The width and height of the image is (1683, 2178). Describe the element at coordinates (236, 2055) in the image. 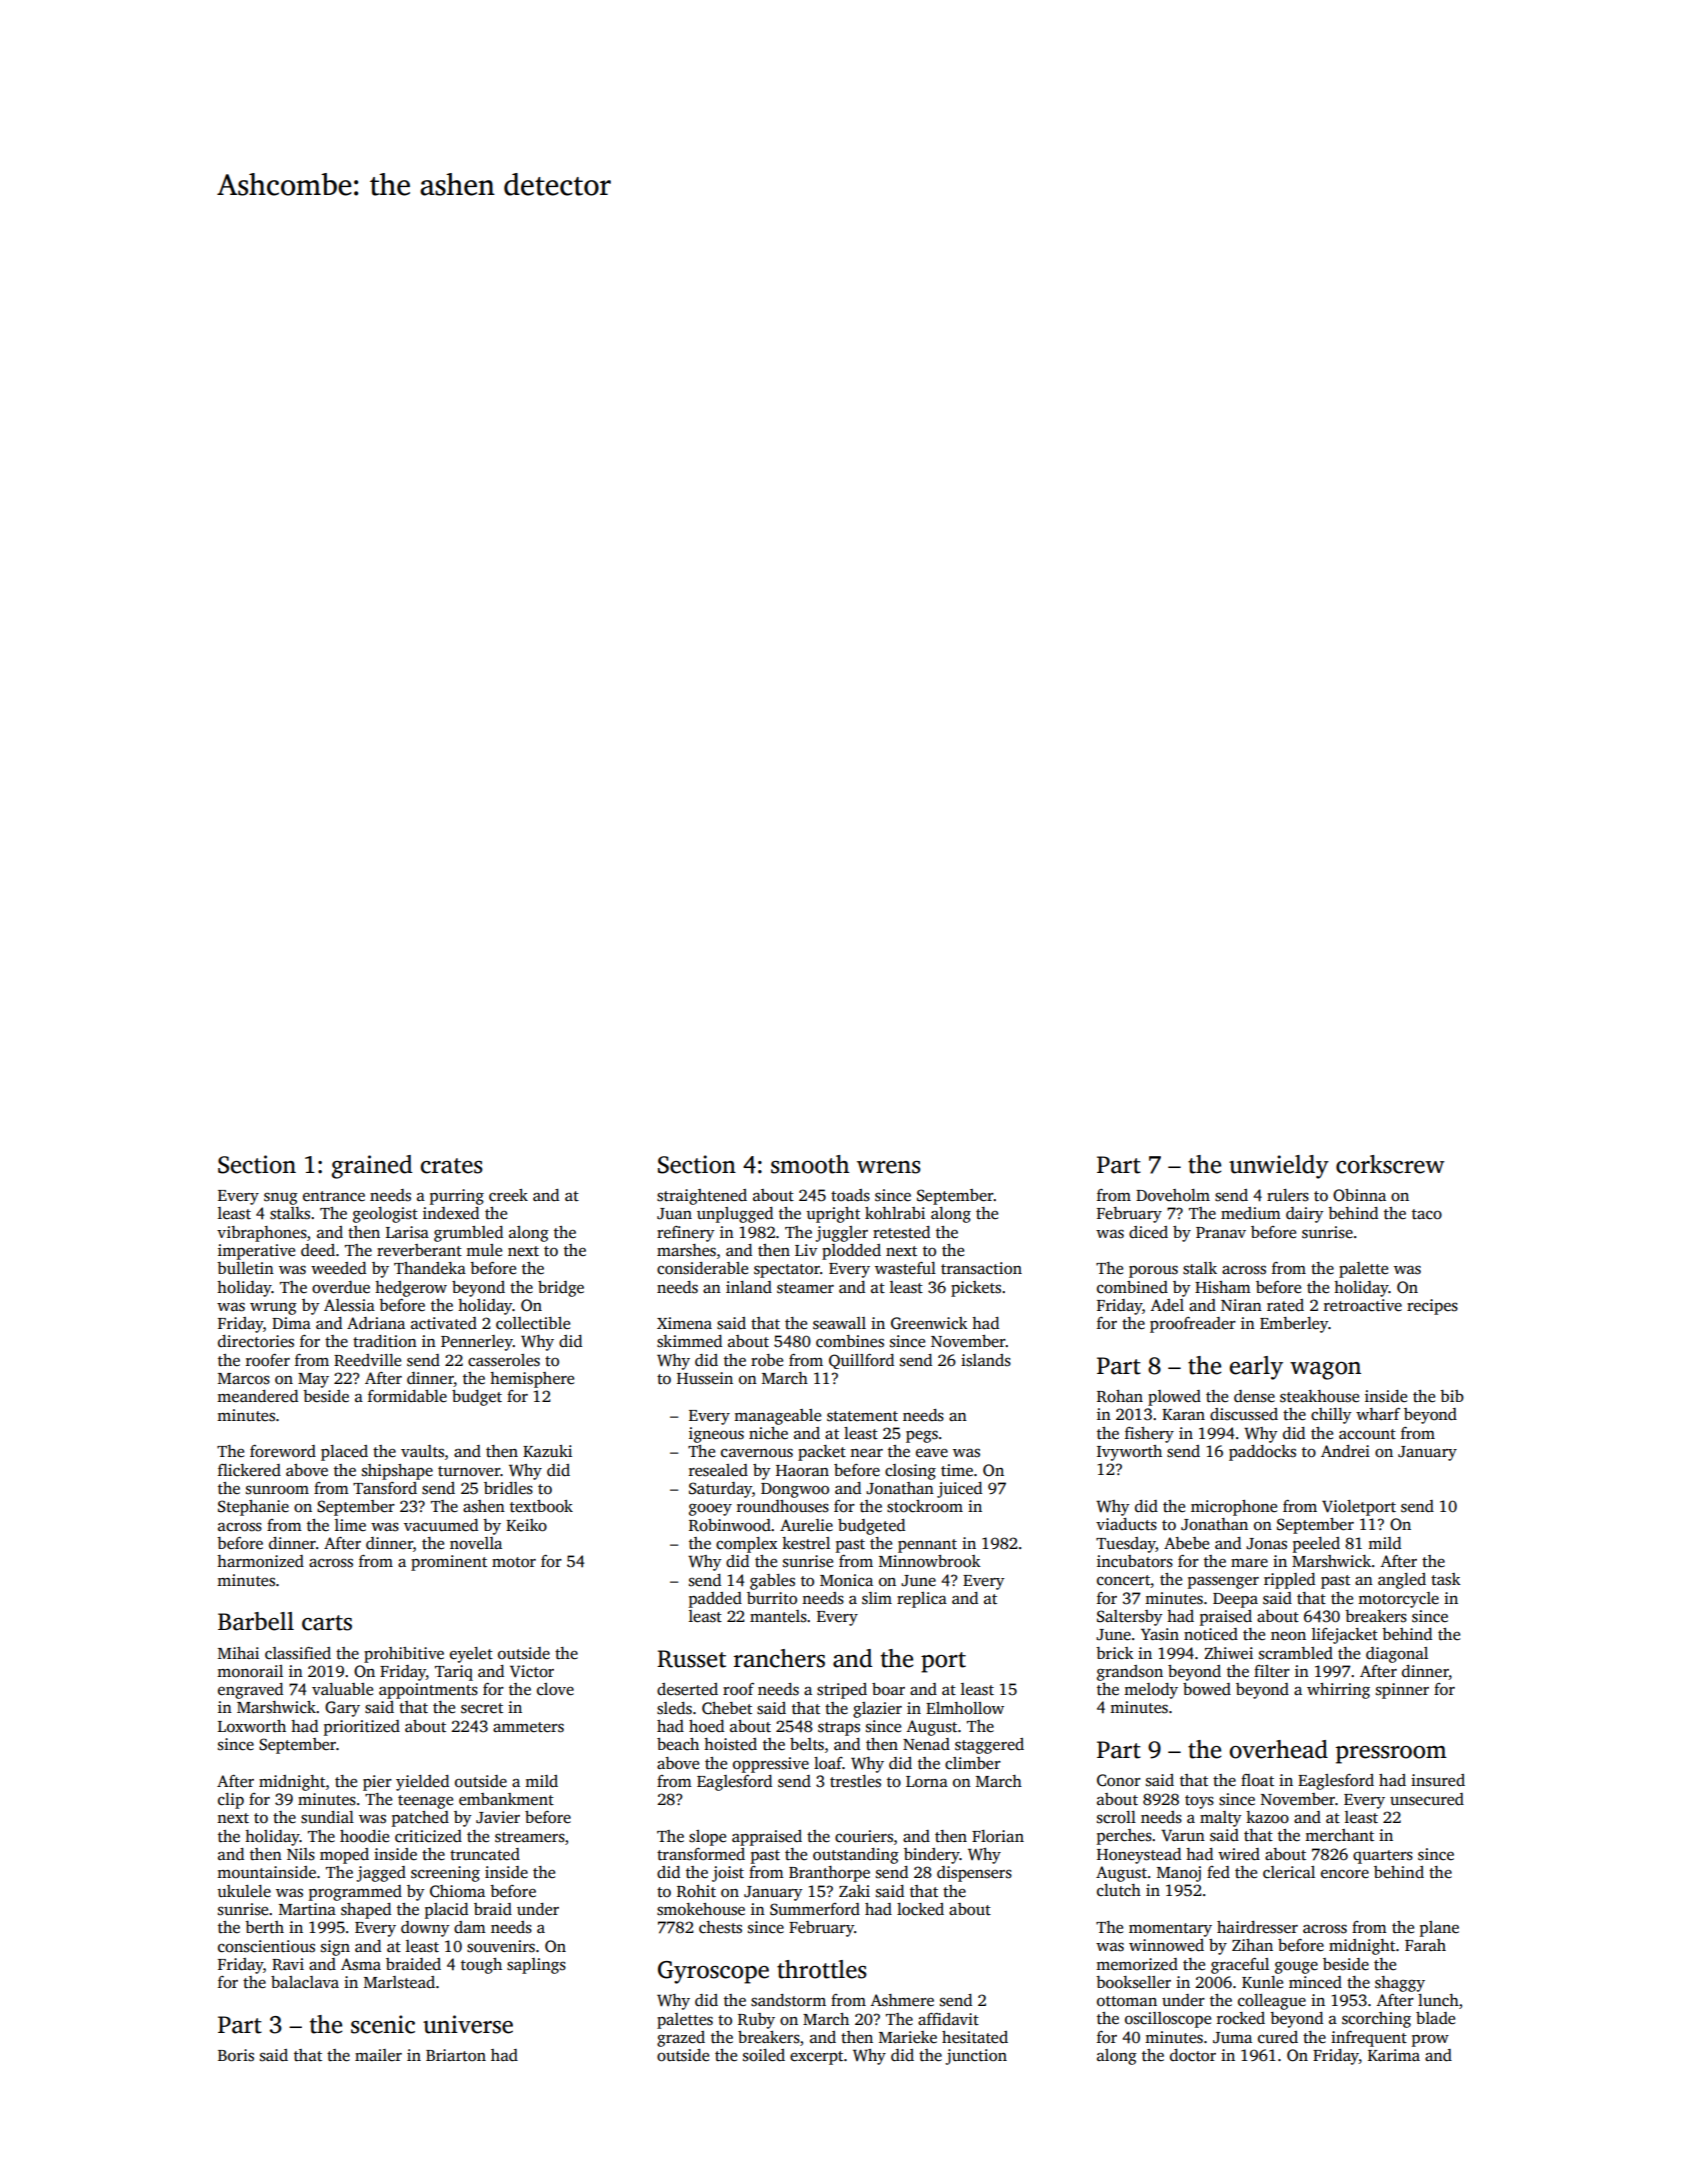

I see `Boris` at that location.
